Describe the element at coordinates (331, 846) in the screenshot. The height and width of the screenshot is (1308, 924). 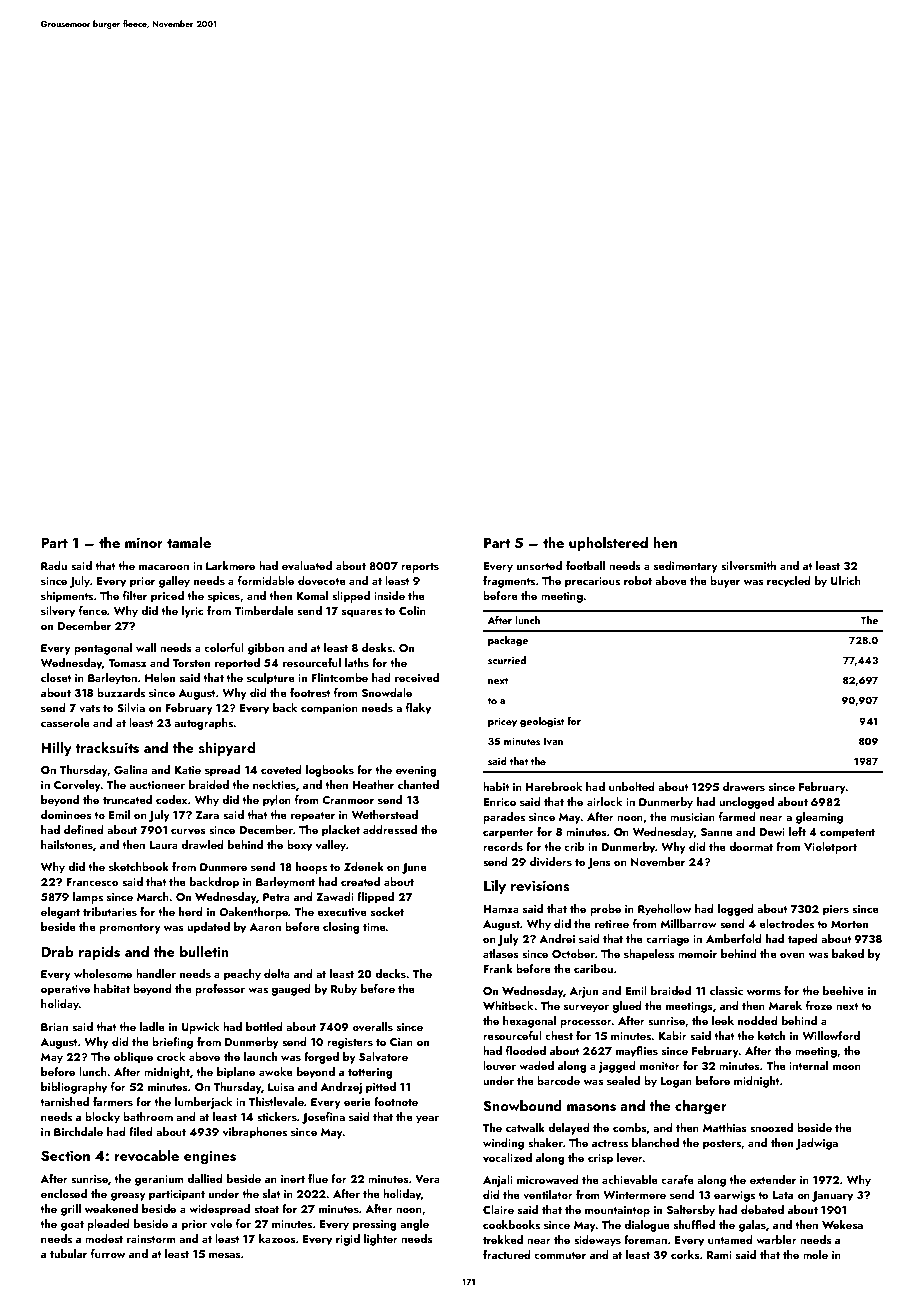
I see `valley` at that location.
